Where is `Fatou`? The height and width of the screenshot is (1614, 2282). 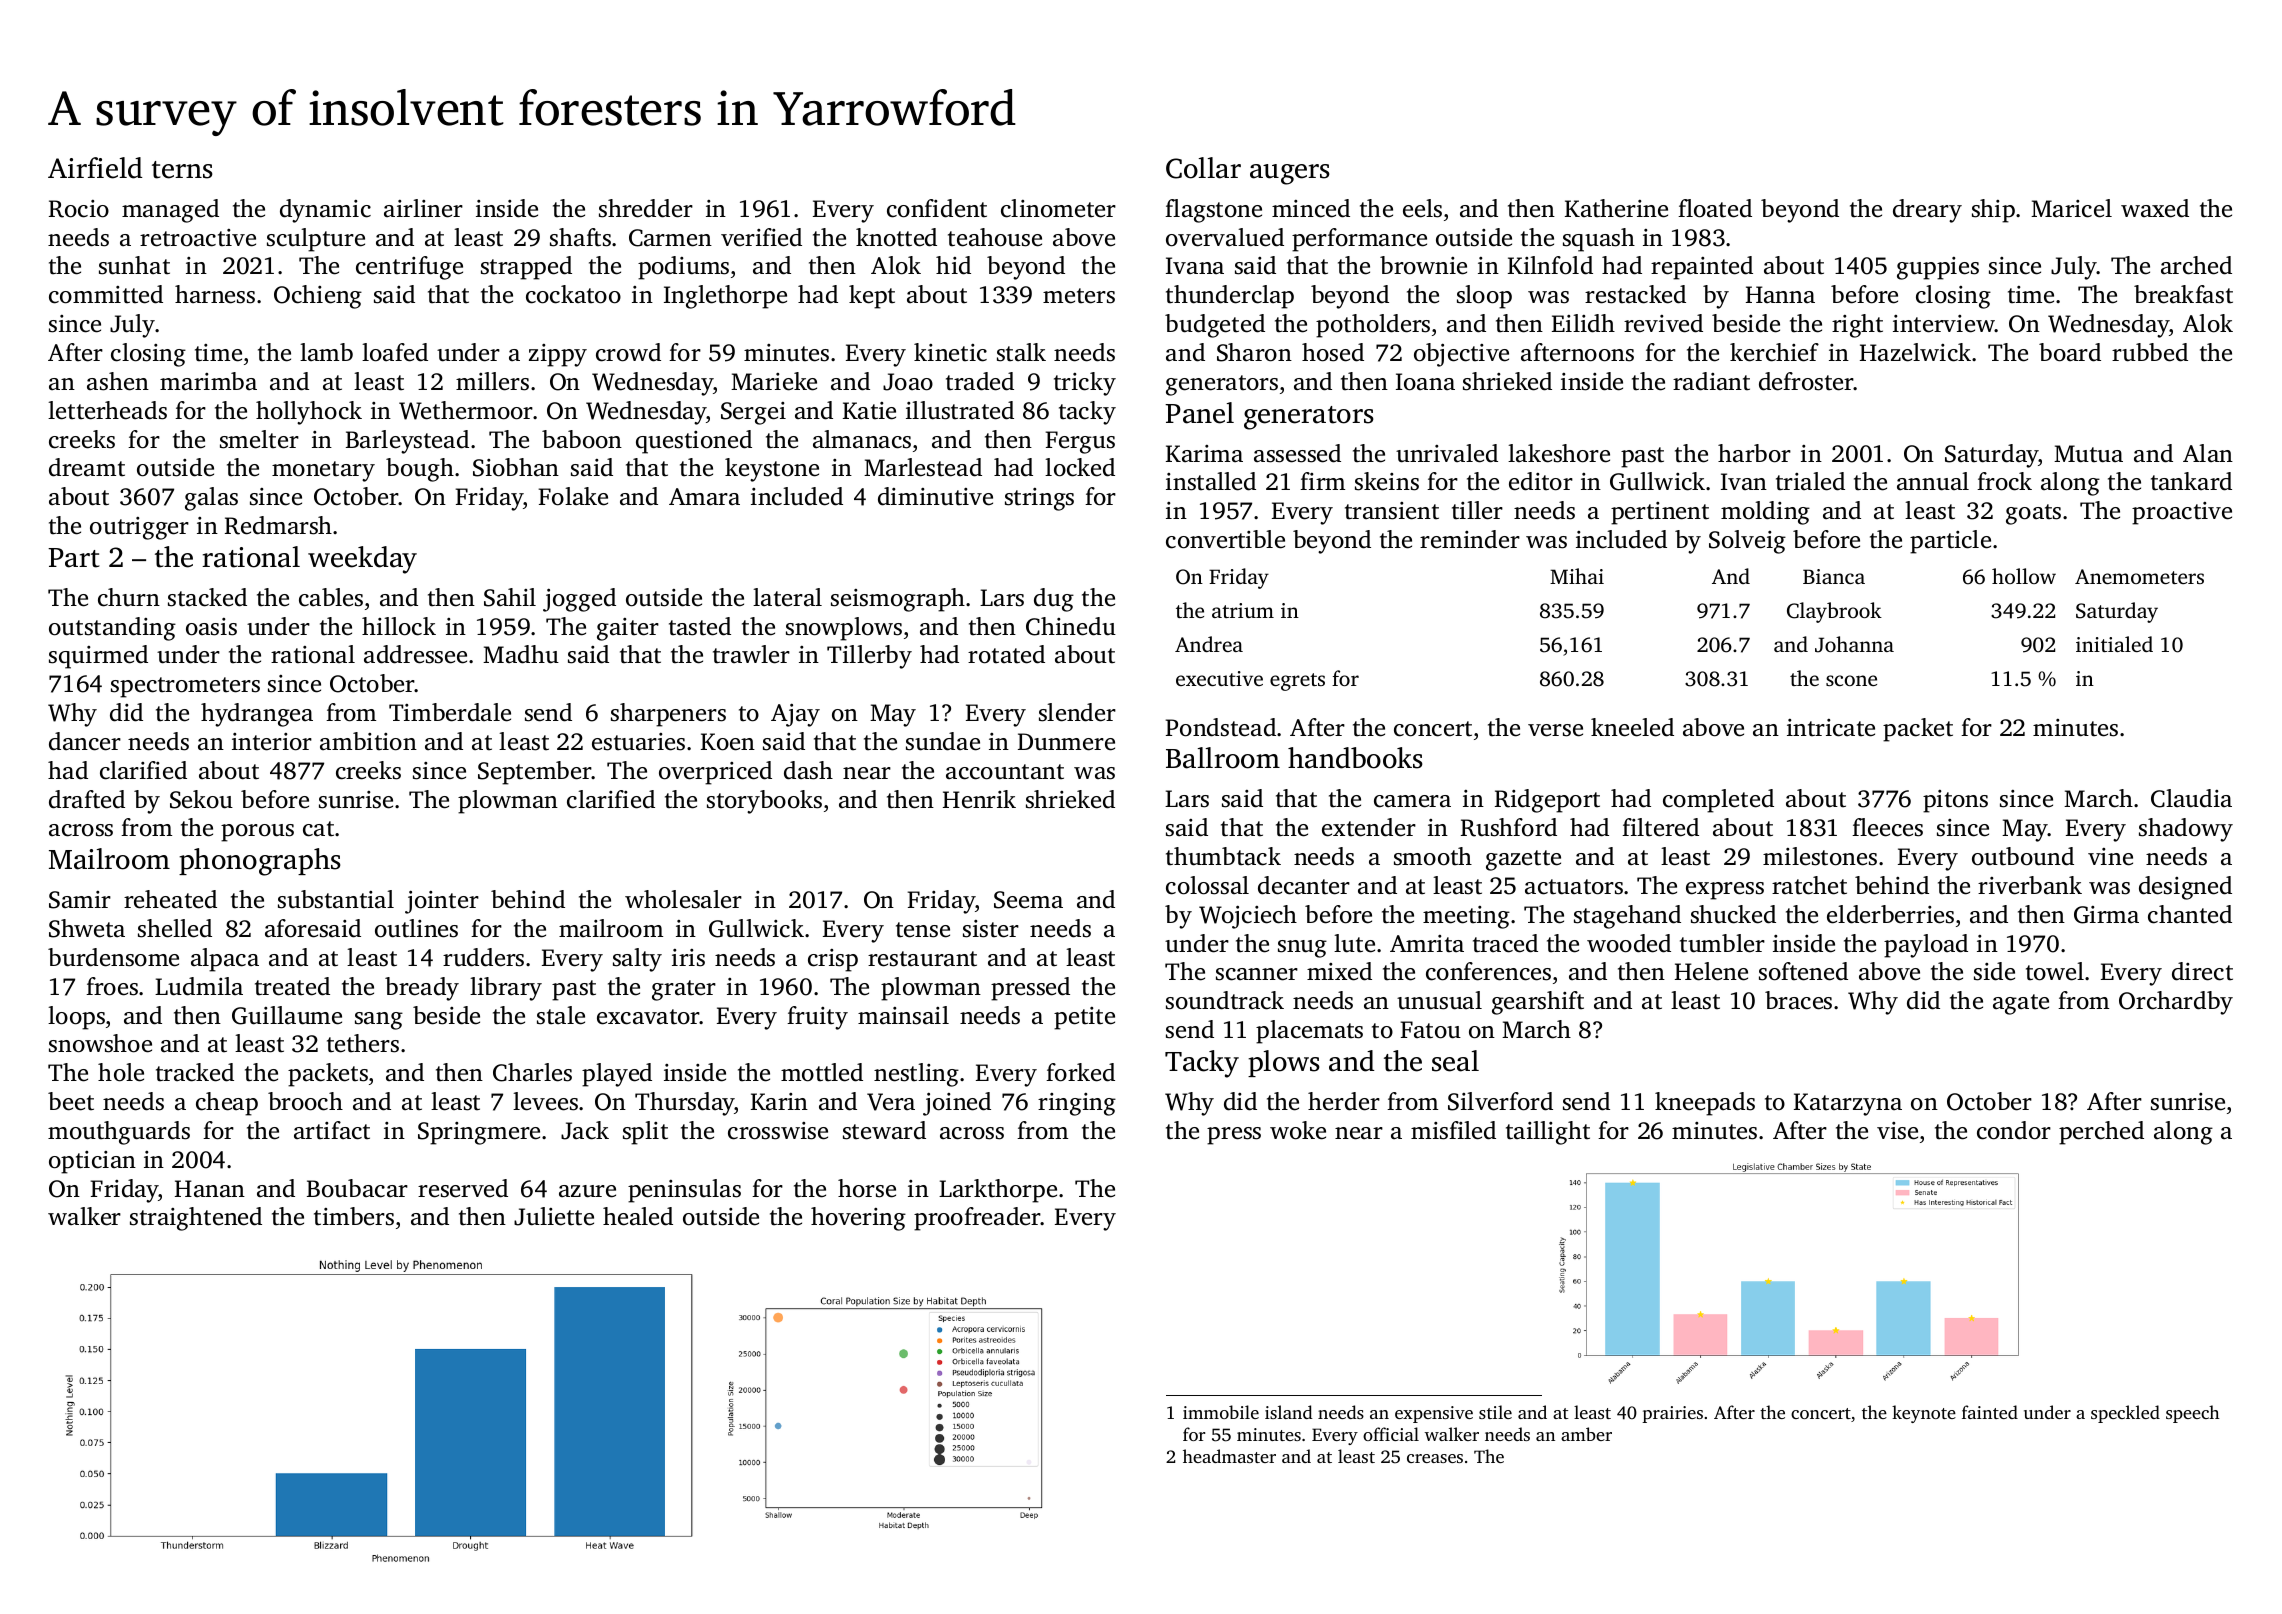 Fatou is located at coordinates (1430, 1030).
